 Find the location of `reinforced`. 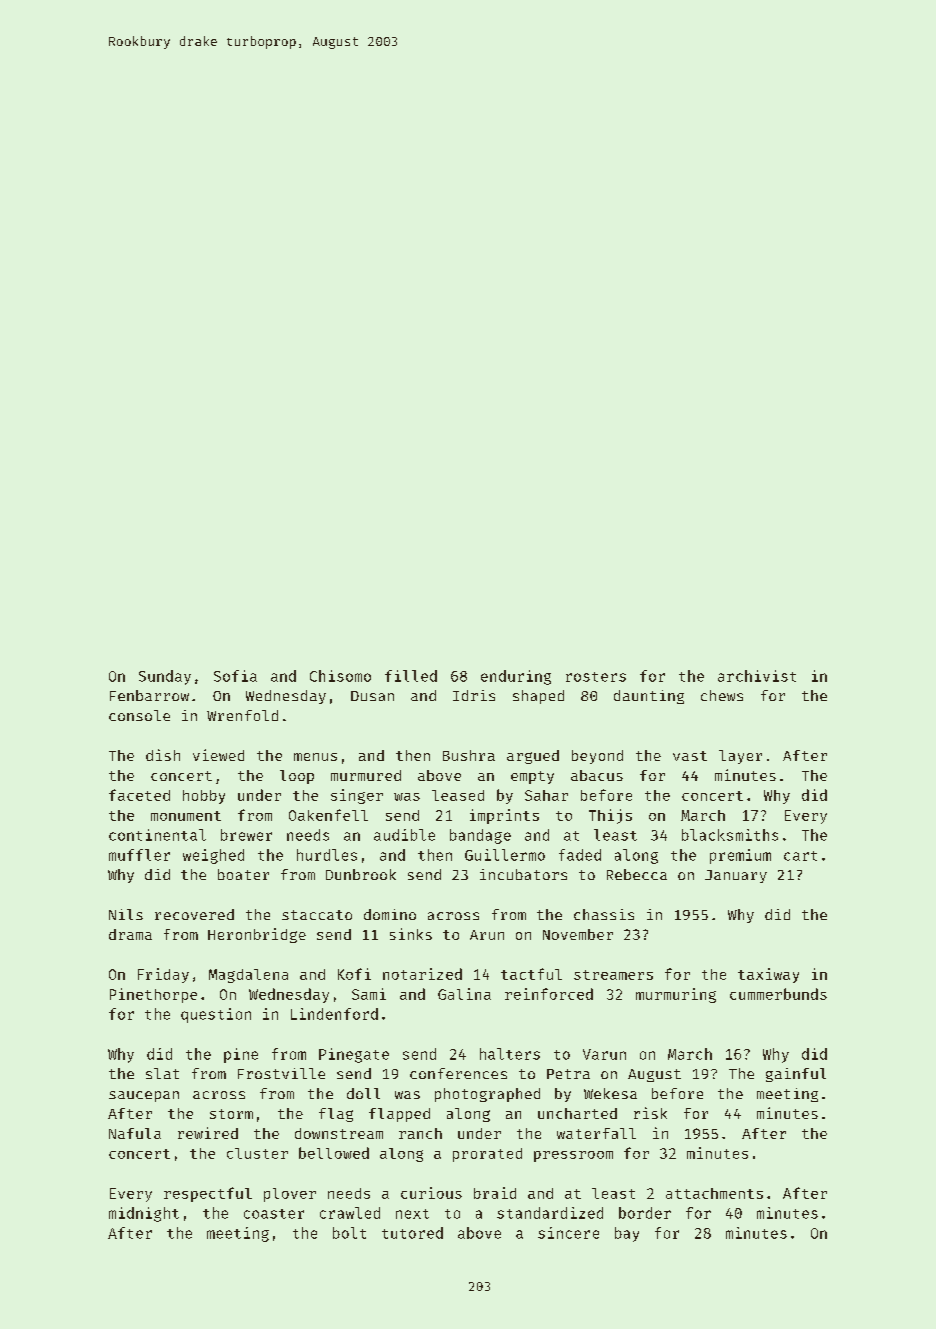

reinforced is located at coordinates (549, 994).
